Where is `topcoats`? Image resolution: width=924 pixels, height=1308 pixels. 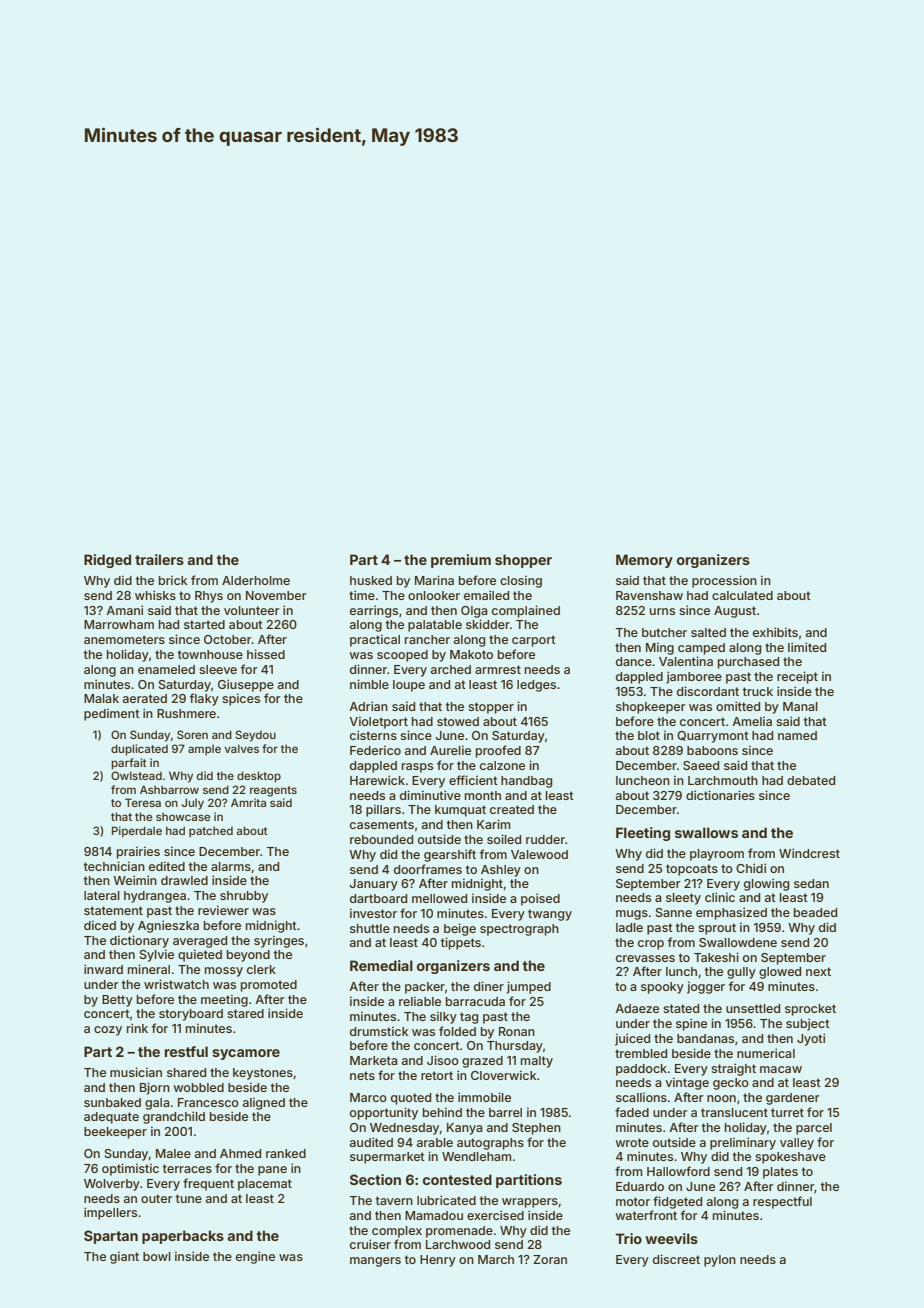
topcoats is located at coordinates (692, 870).
